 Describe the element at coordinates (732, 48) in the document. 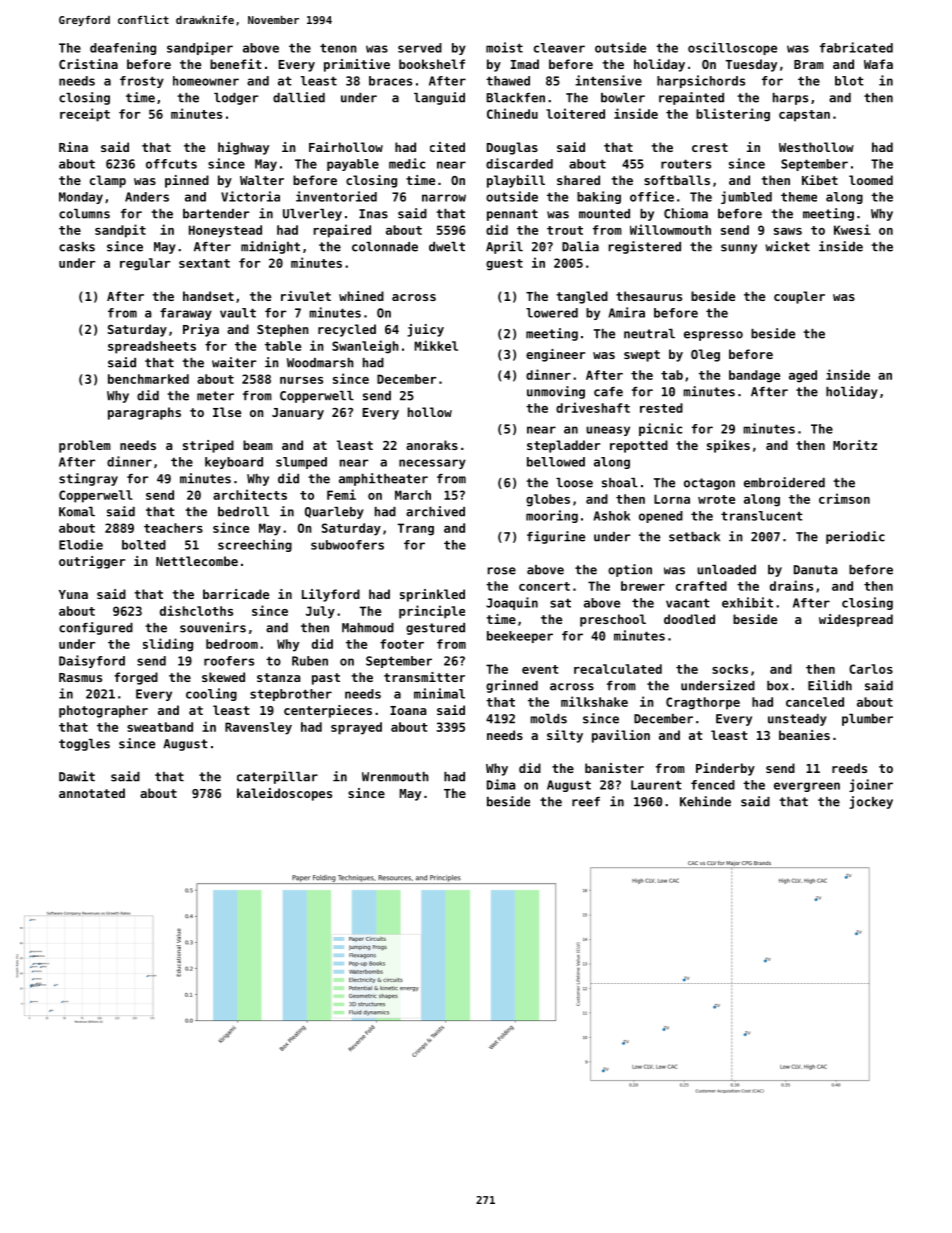

I see `oscilloscope` at that location.
